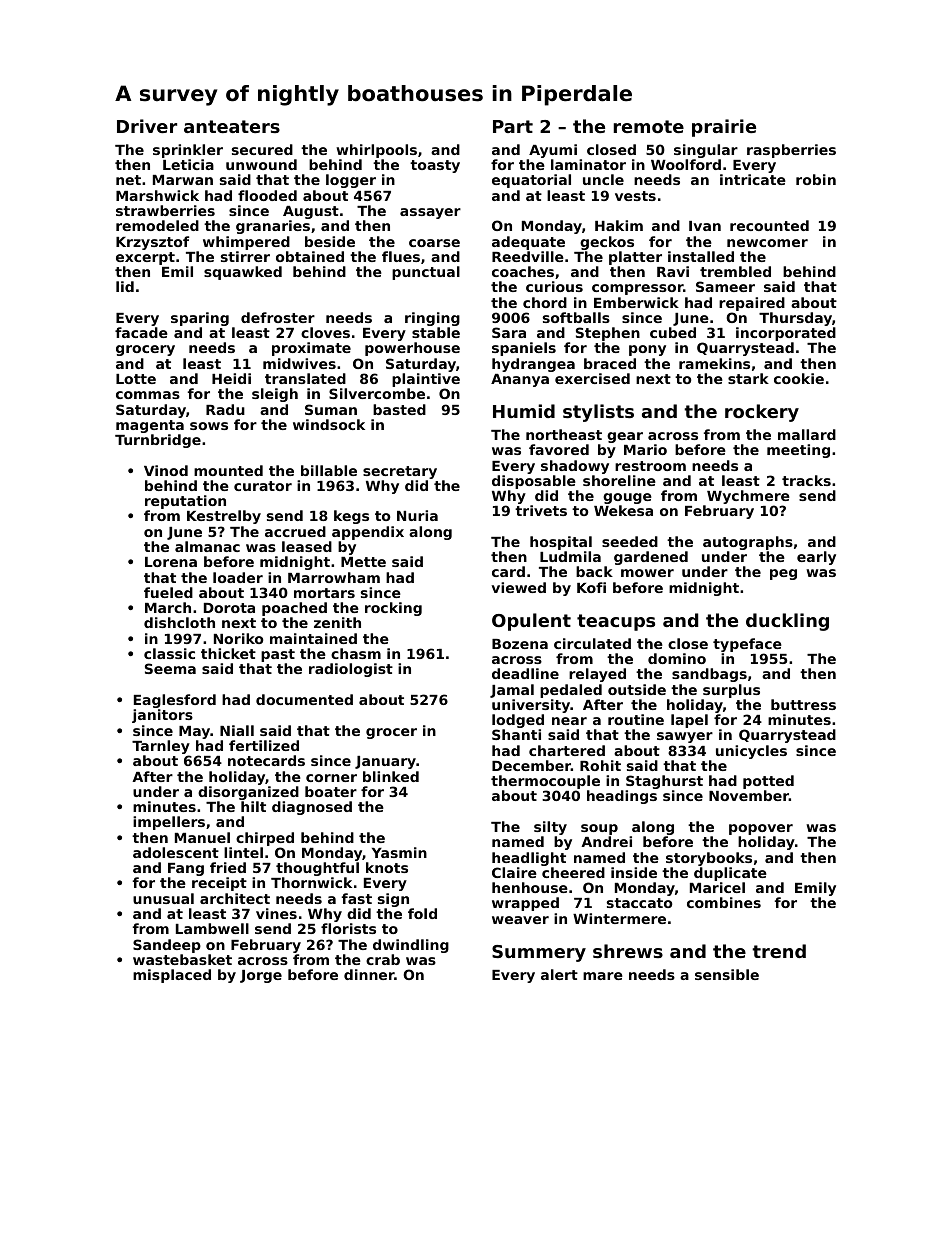 This document has height=1233, width=952. What do you see at coordinates (162, 716) in the document?
I see `janitors` at bounding box center [162, 716].
